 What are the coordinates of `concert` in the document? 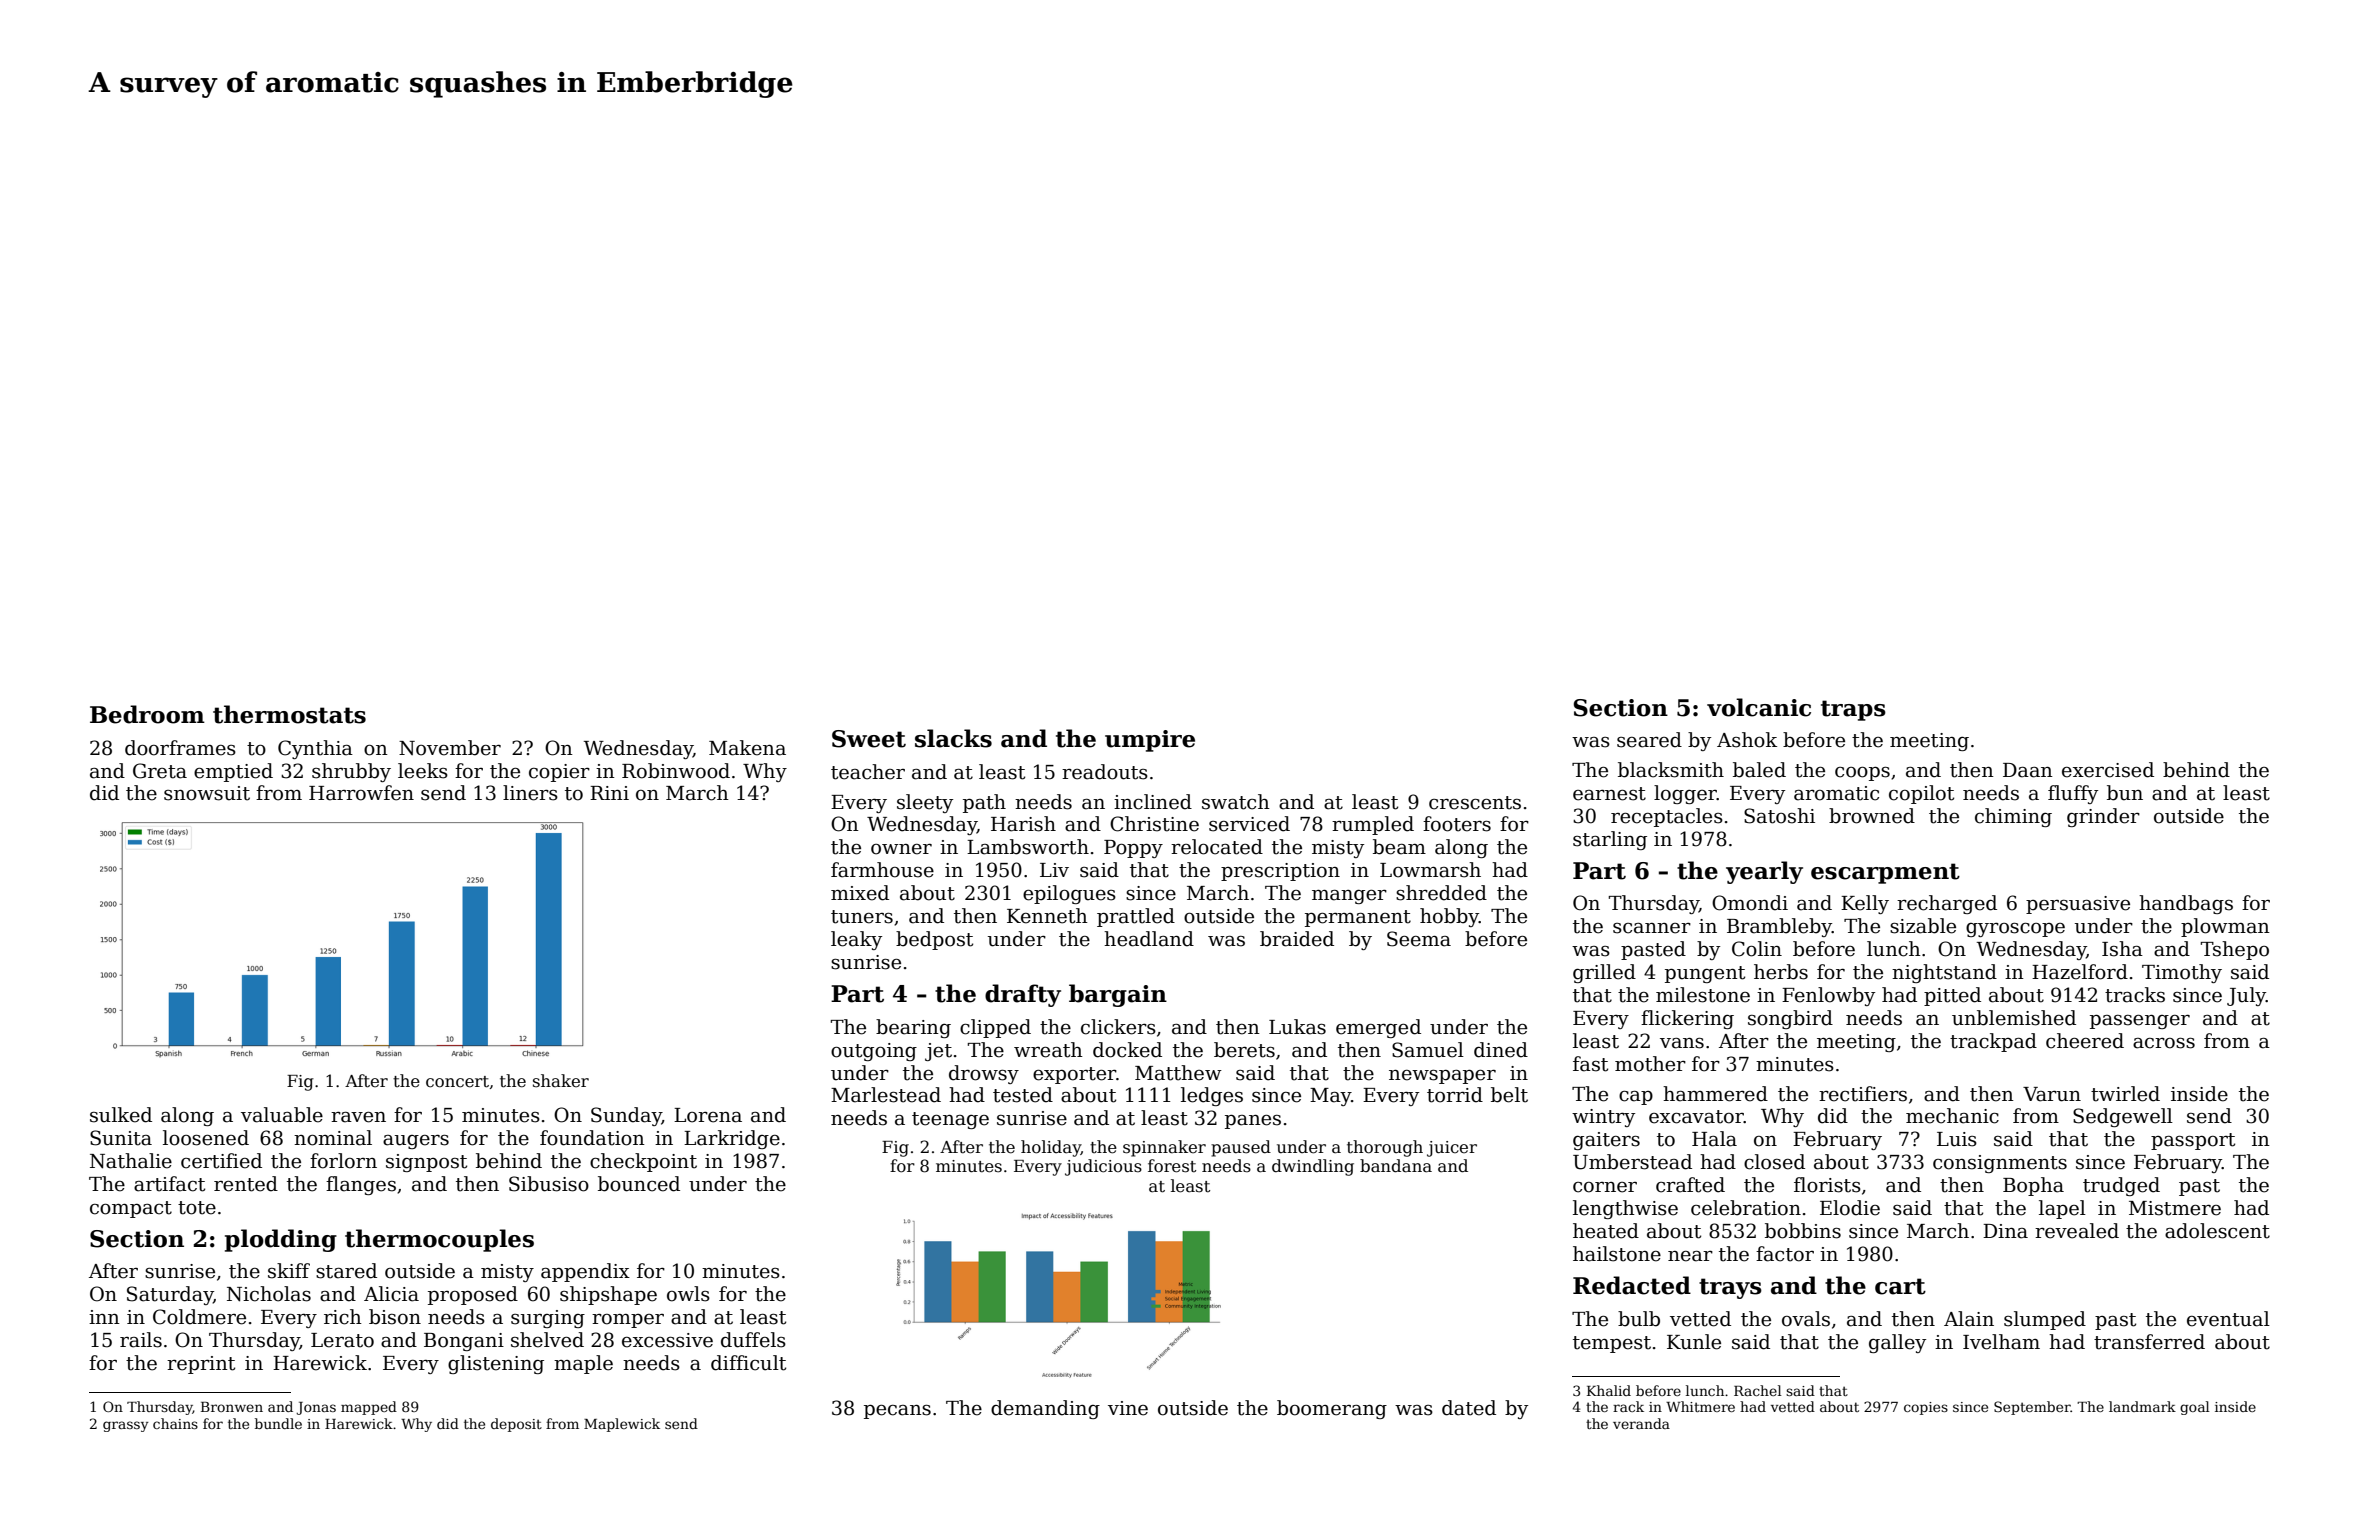 It's located at (457, 1082).
